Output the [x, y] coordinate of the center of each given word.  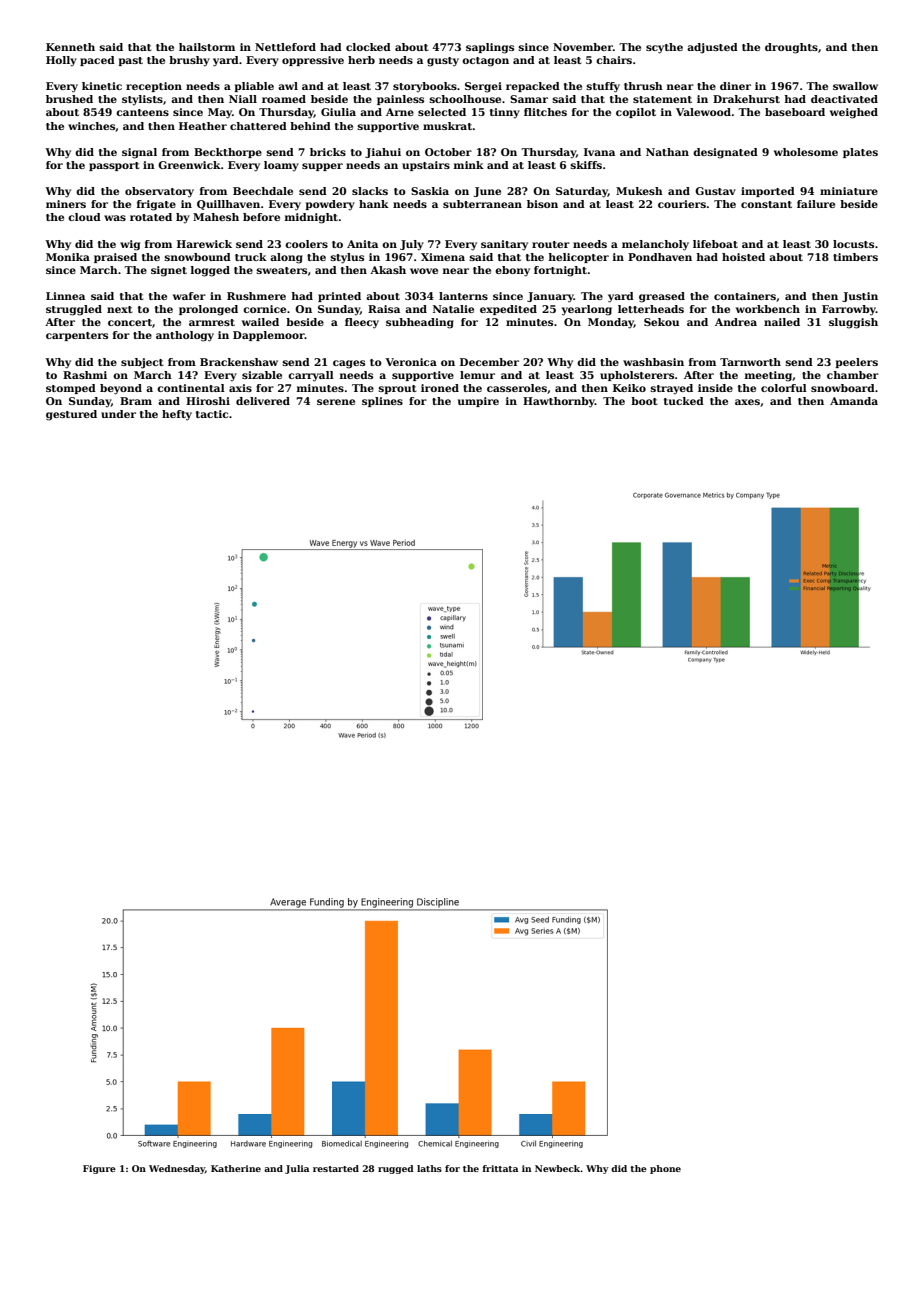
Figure [99, 1169]
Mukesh [639, 191]
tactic [212, 414]
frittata [500, 1168]
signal [139, 153]
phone [665, 1169]
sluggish [853, 323]
